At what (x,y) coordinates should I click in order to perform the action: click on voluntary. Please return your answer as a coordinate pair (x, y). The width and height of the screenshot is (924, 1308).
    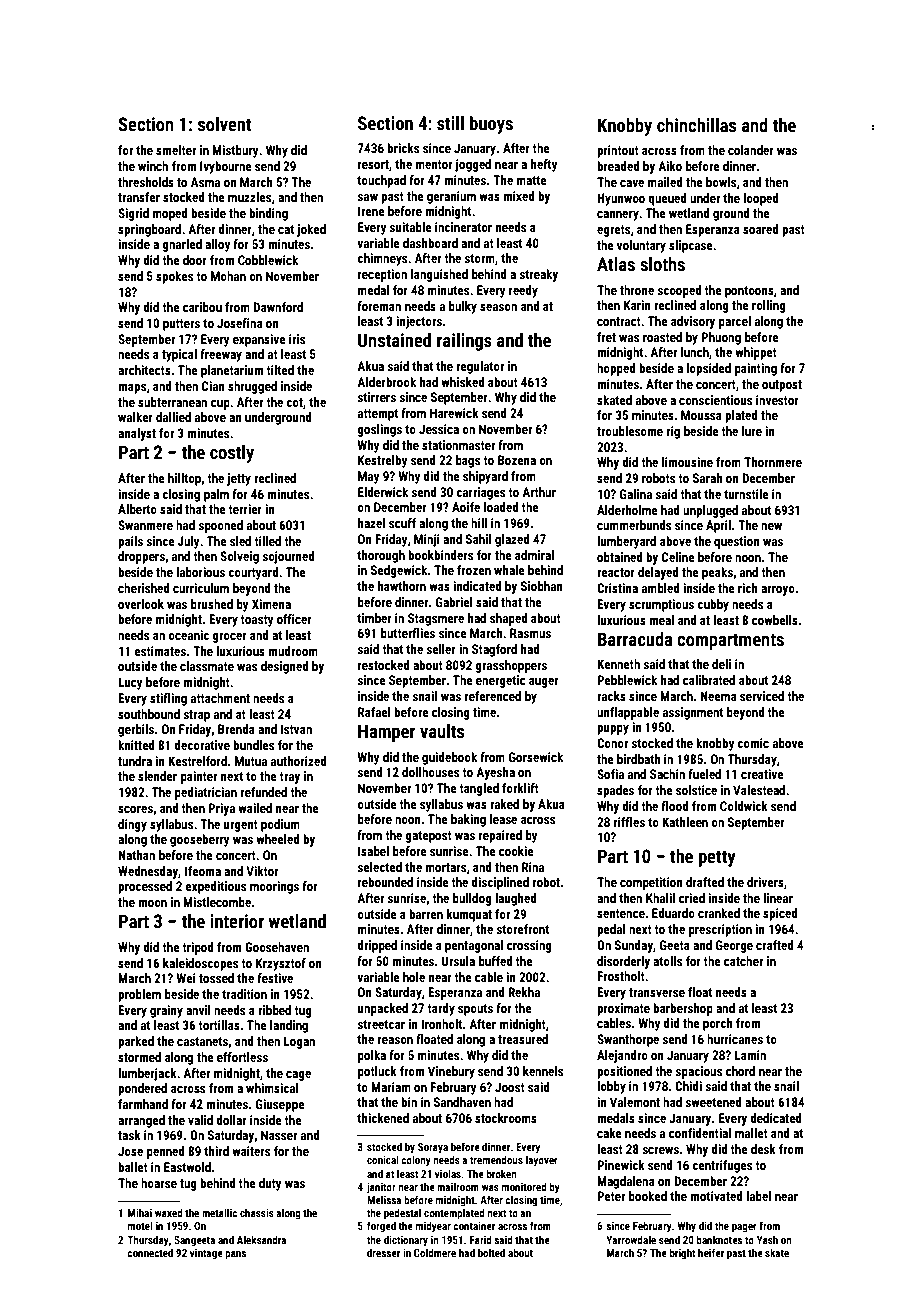
    Looking at the image, I should click on (641, 246).
